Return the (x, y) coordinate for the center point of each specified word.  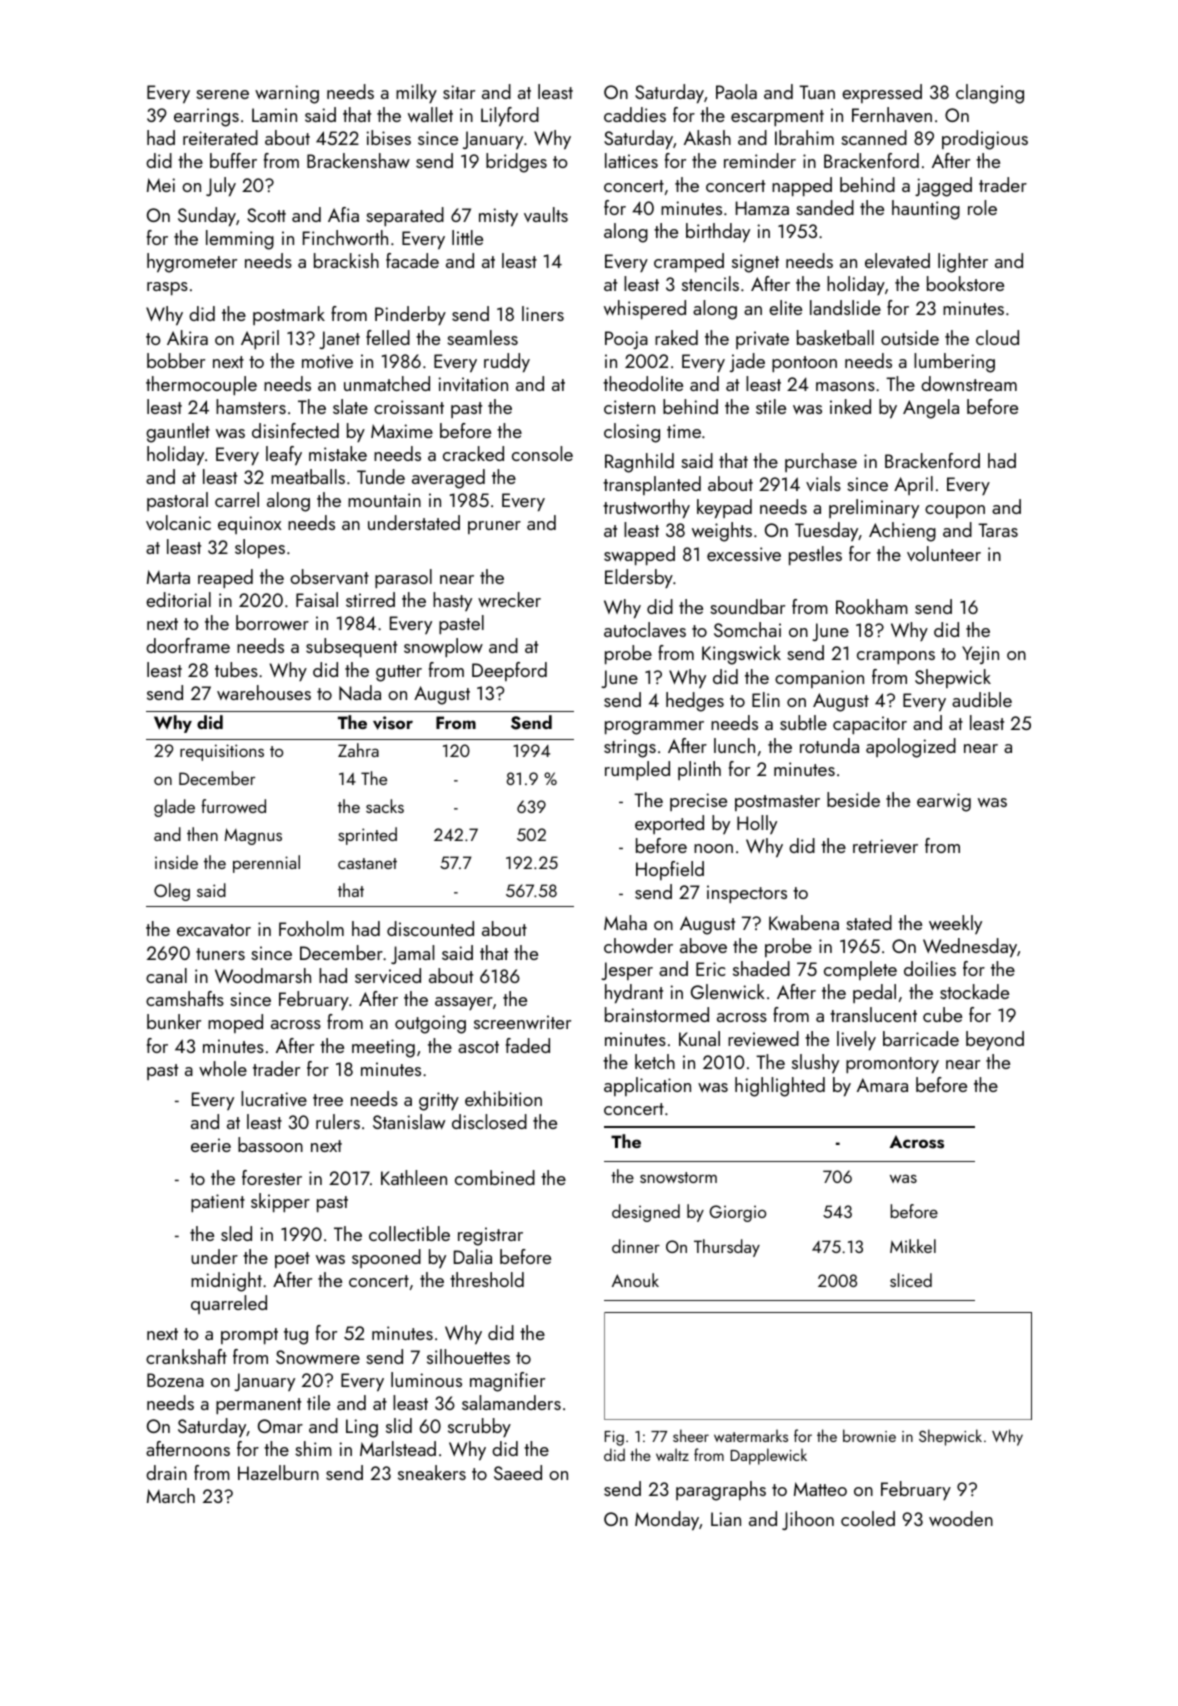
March (171, 1495)
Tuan (817, 92)
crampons (896, 657)
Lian (726, 1519)
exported (669, 824)
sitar (459, 92)
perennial (266, 864)
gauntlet (178, 433)
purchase (821, 462)
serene (222, 94)
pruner (494, 527)
